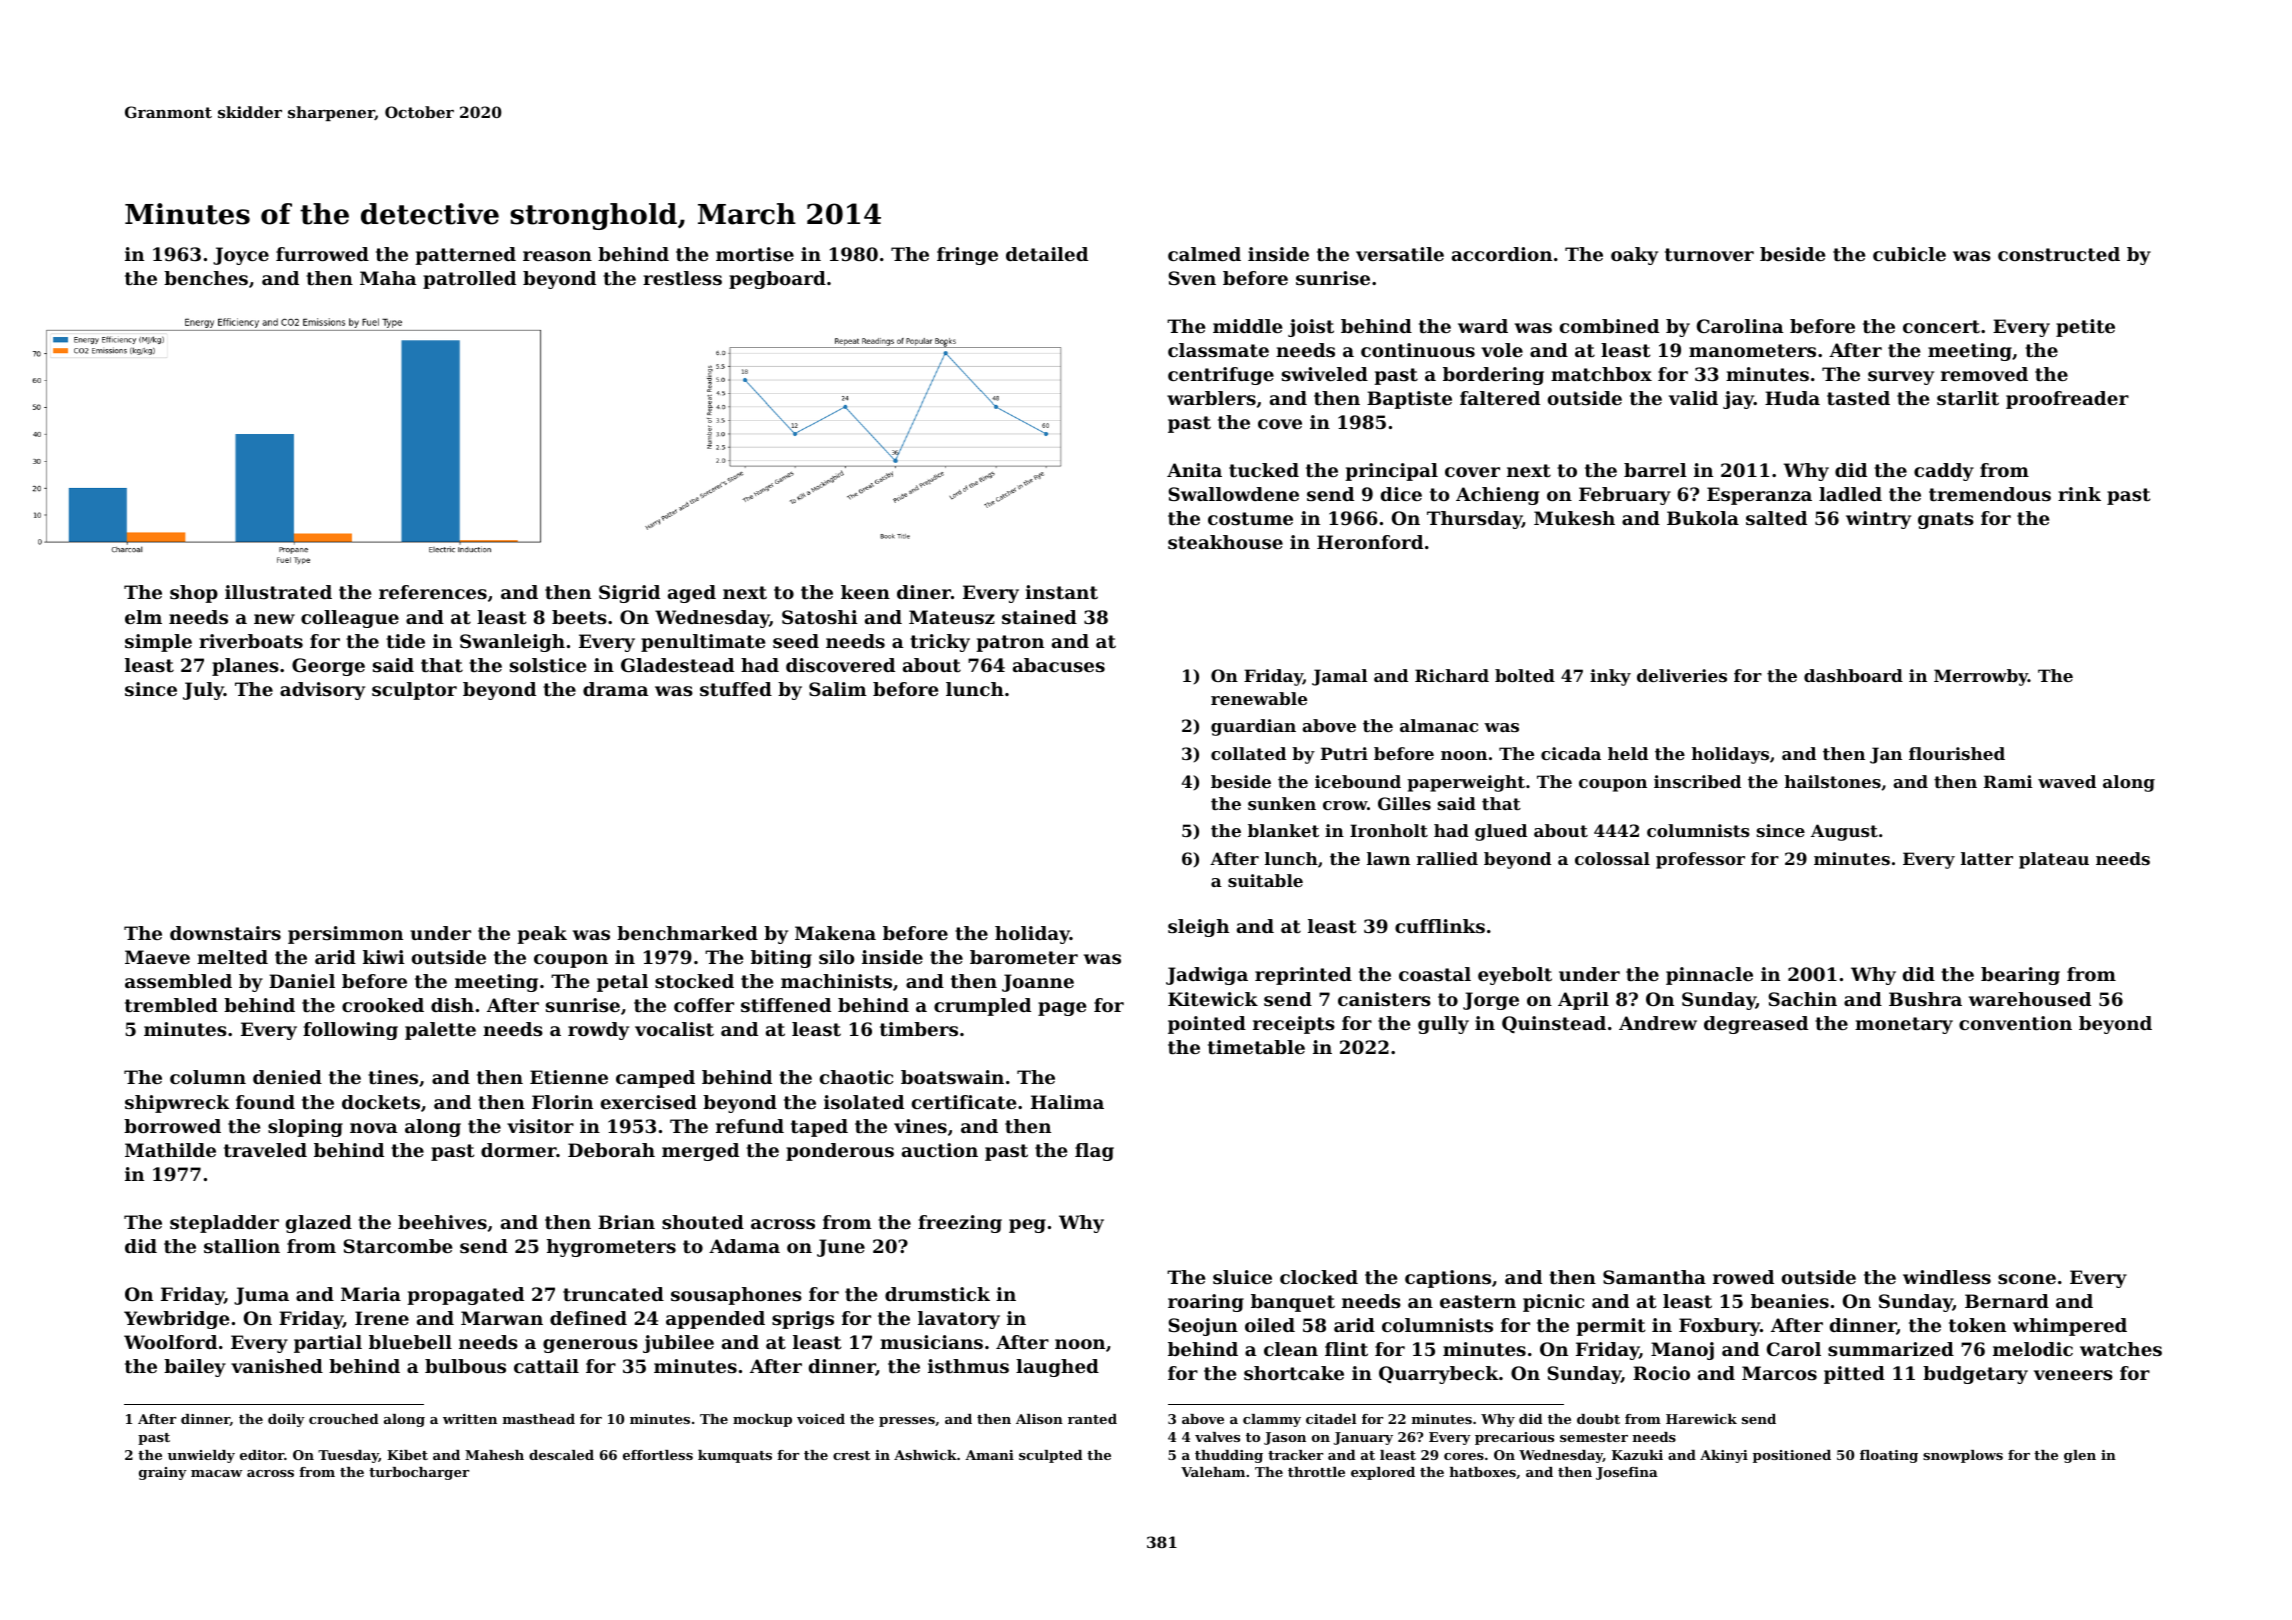 Image resolution: width=2292 pixels, height=1620 pixels. I want to click on references, so click(433, 592).
